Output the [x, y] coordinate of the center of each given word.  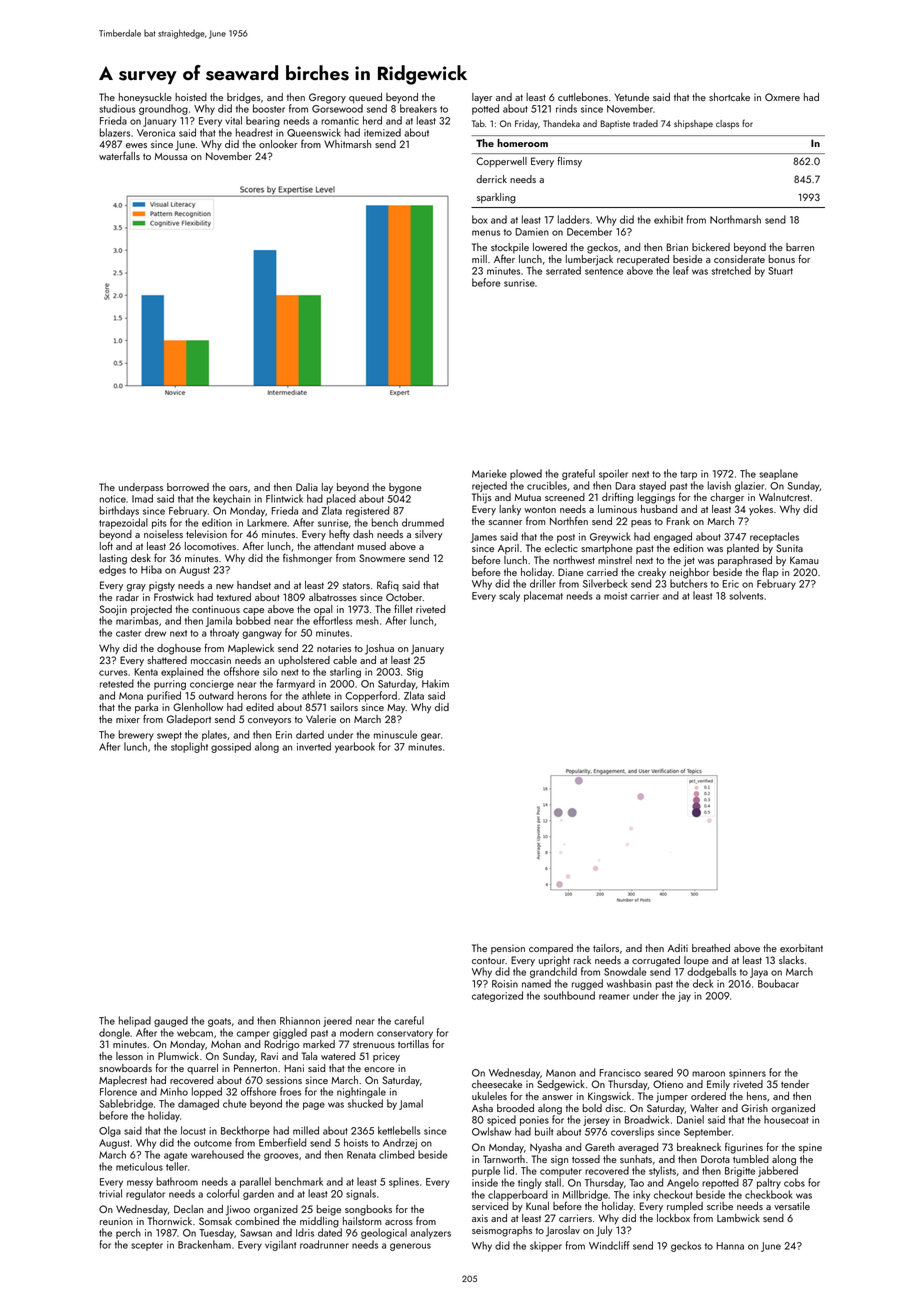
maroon [708, 1074]
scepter [147, 1246]
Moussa [171, 156]
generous [410, 1247]
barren [800, 247]
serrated [563, 270]
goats [219, 1022]
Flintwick [284, 498]
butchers [689, 583]
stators [356, 585]
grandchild [553, 972]
